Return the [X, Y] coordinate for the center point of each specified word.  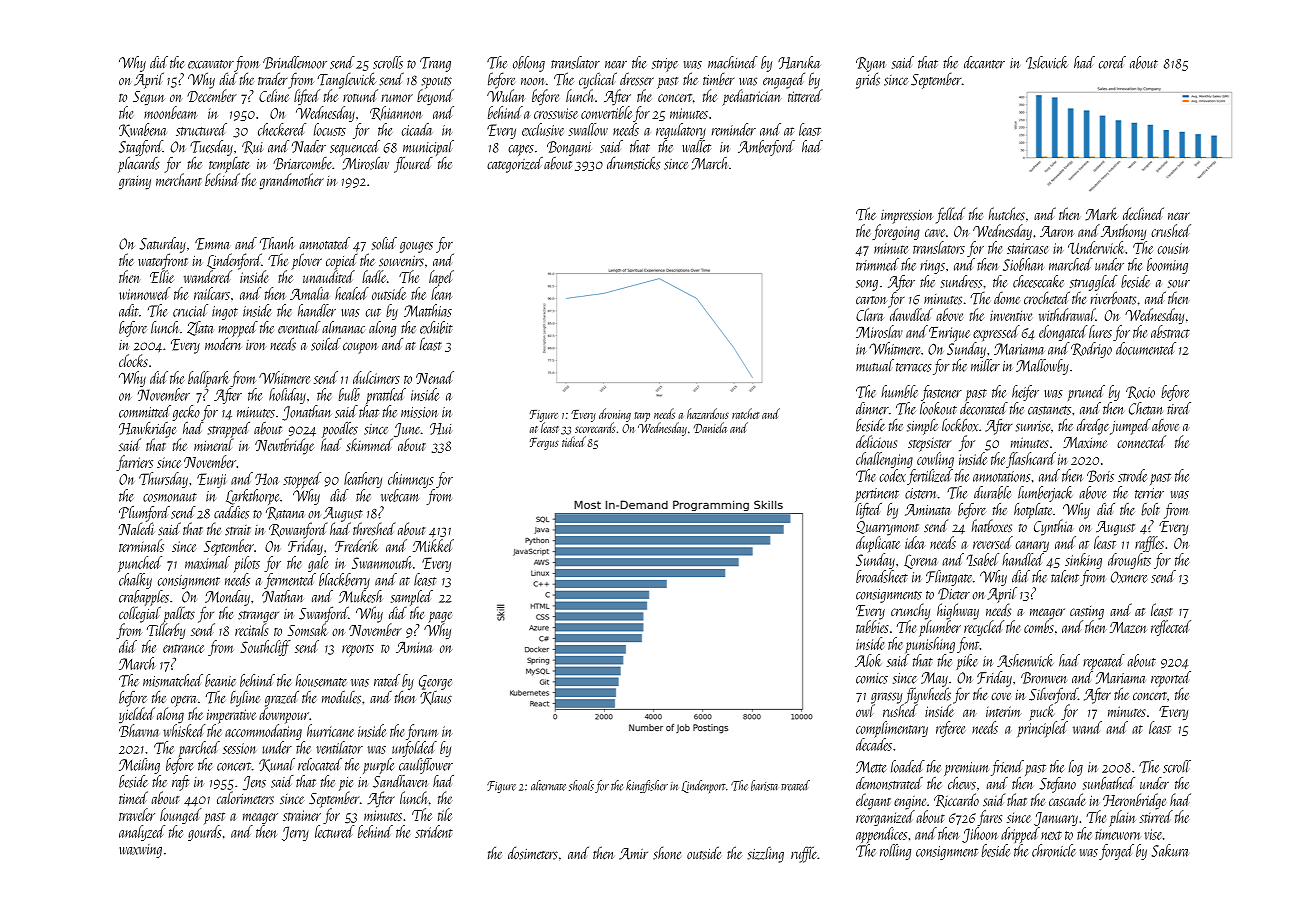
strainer [302, 815]
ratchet [745, 413]
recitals [251, 629]
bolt [1150, 509]
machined [732, 62]
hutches [1007, 214]
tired [1179, 408]
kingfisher [647, 786]
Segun [149, 98]
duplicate [878, 544]
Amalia [309, 293]
